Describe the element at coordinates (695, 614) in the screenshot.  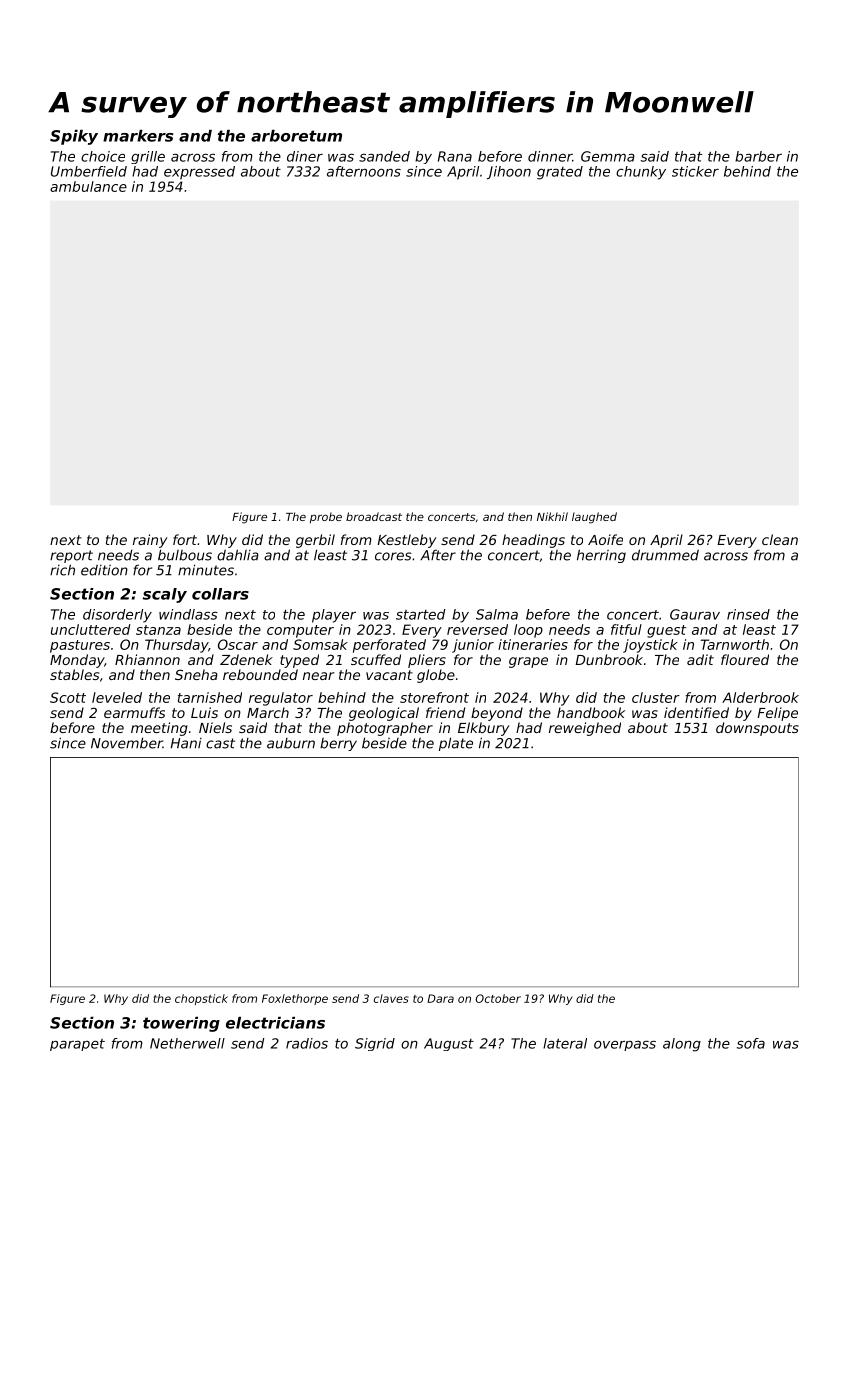
I see `Gaurav` at that location.
